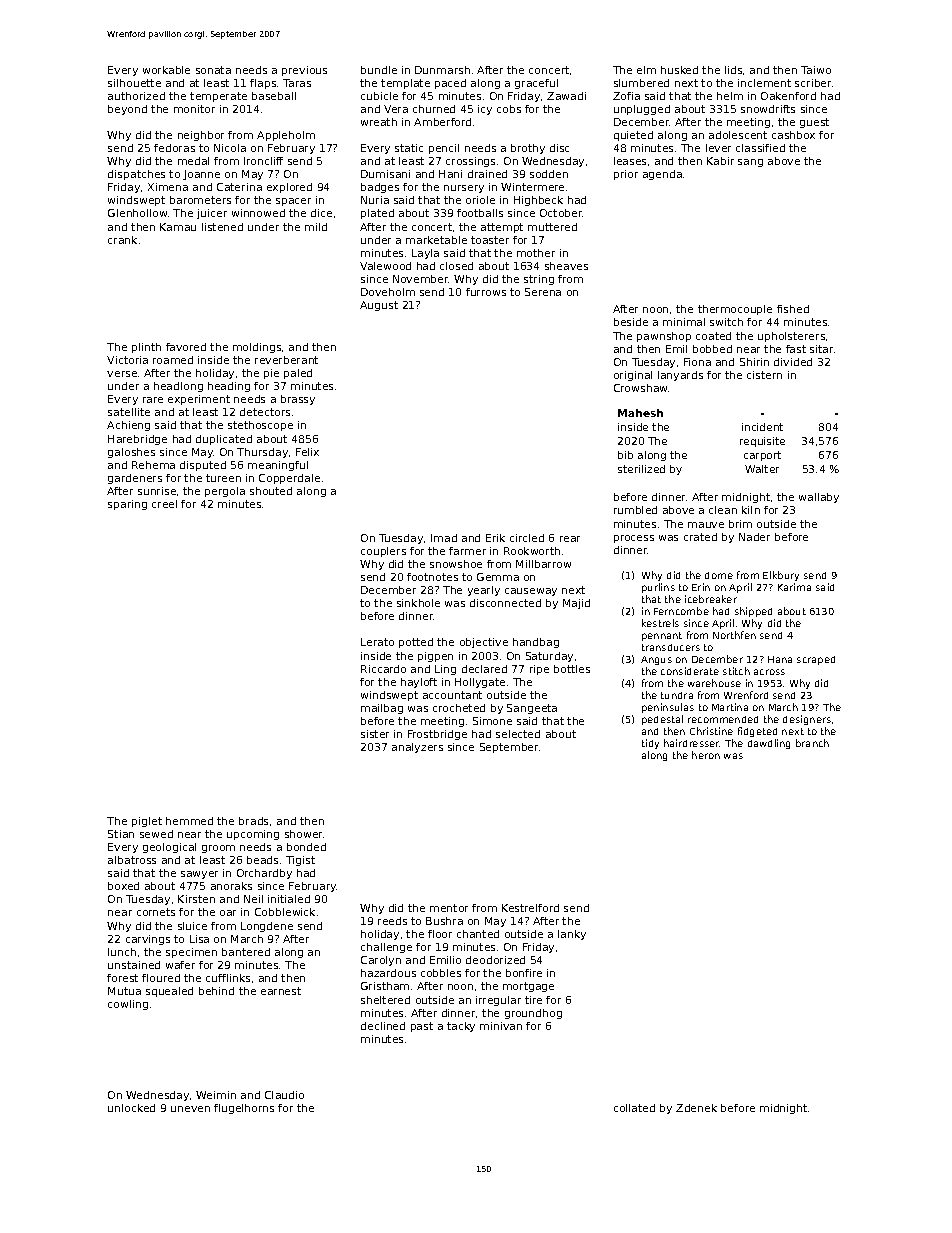 This document has height=1233, width=952. What do you see at coordinates (730, 707) in the document?
I see `Martina` at bounding box center [730, 707].
